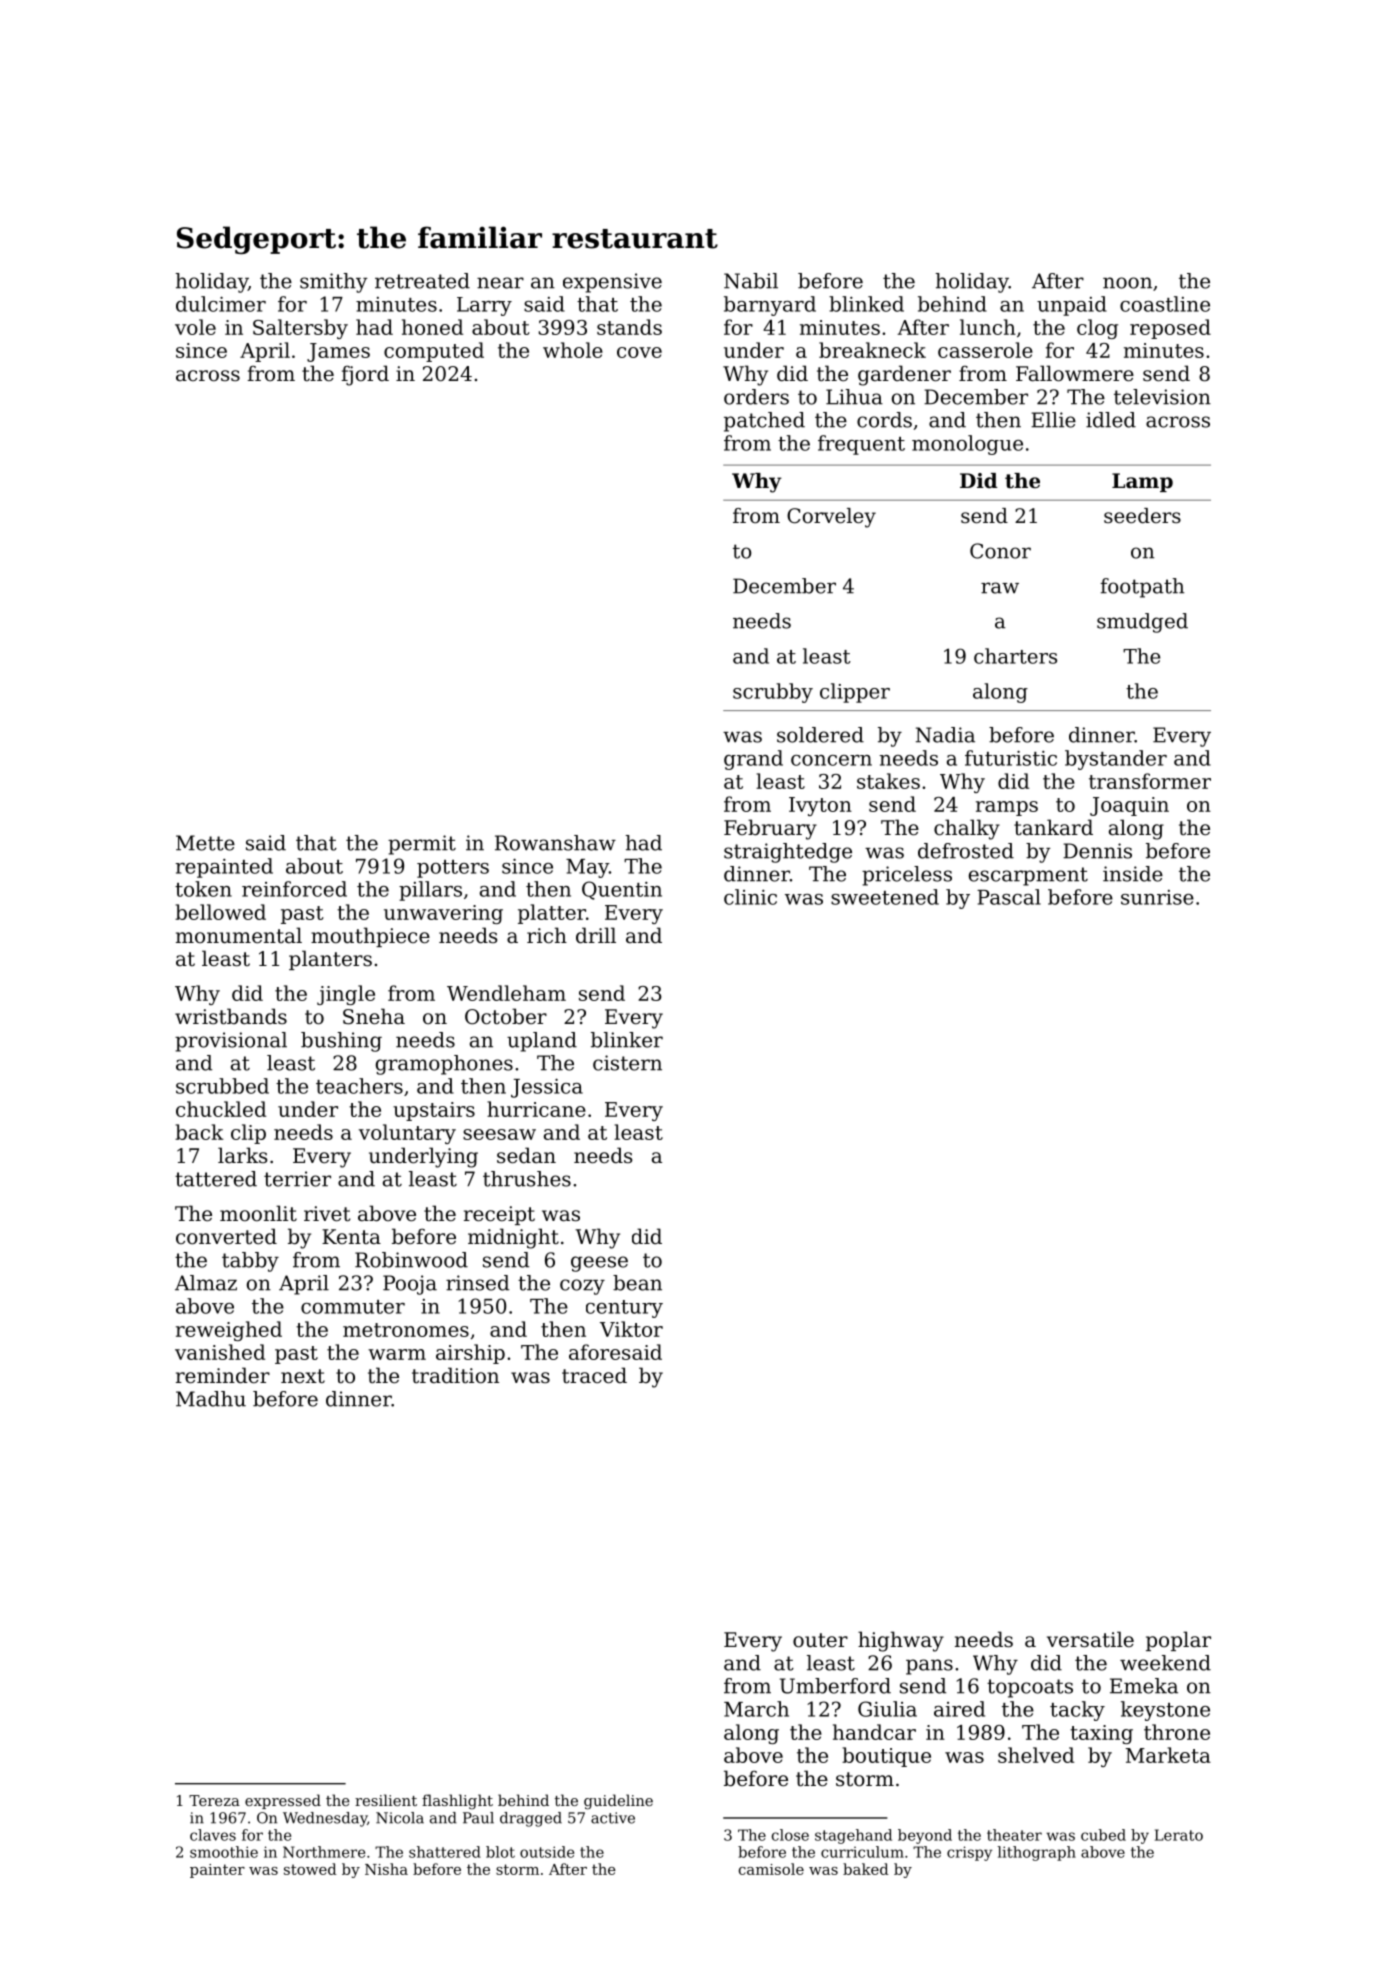 The height and width of the page is (1969, 1386). Describe the element at coordinates (205, 843) in the page. I see `Mette` at that location.
